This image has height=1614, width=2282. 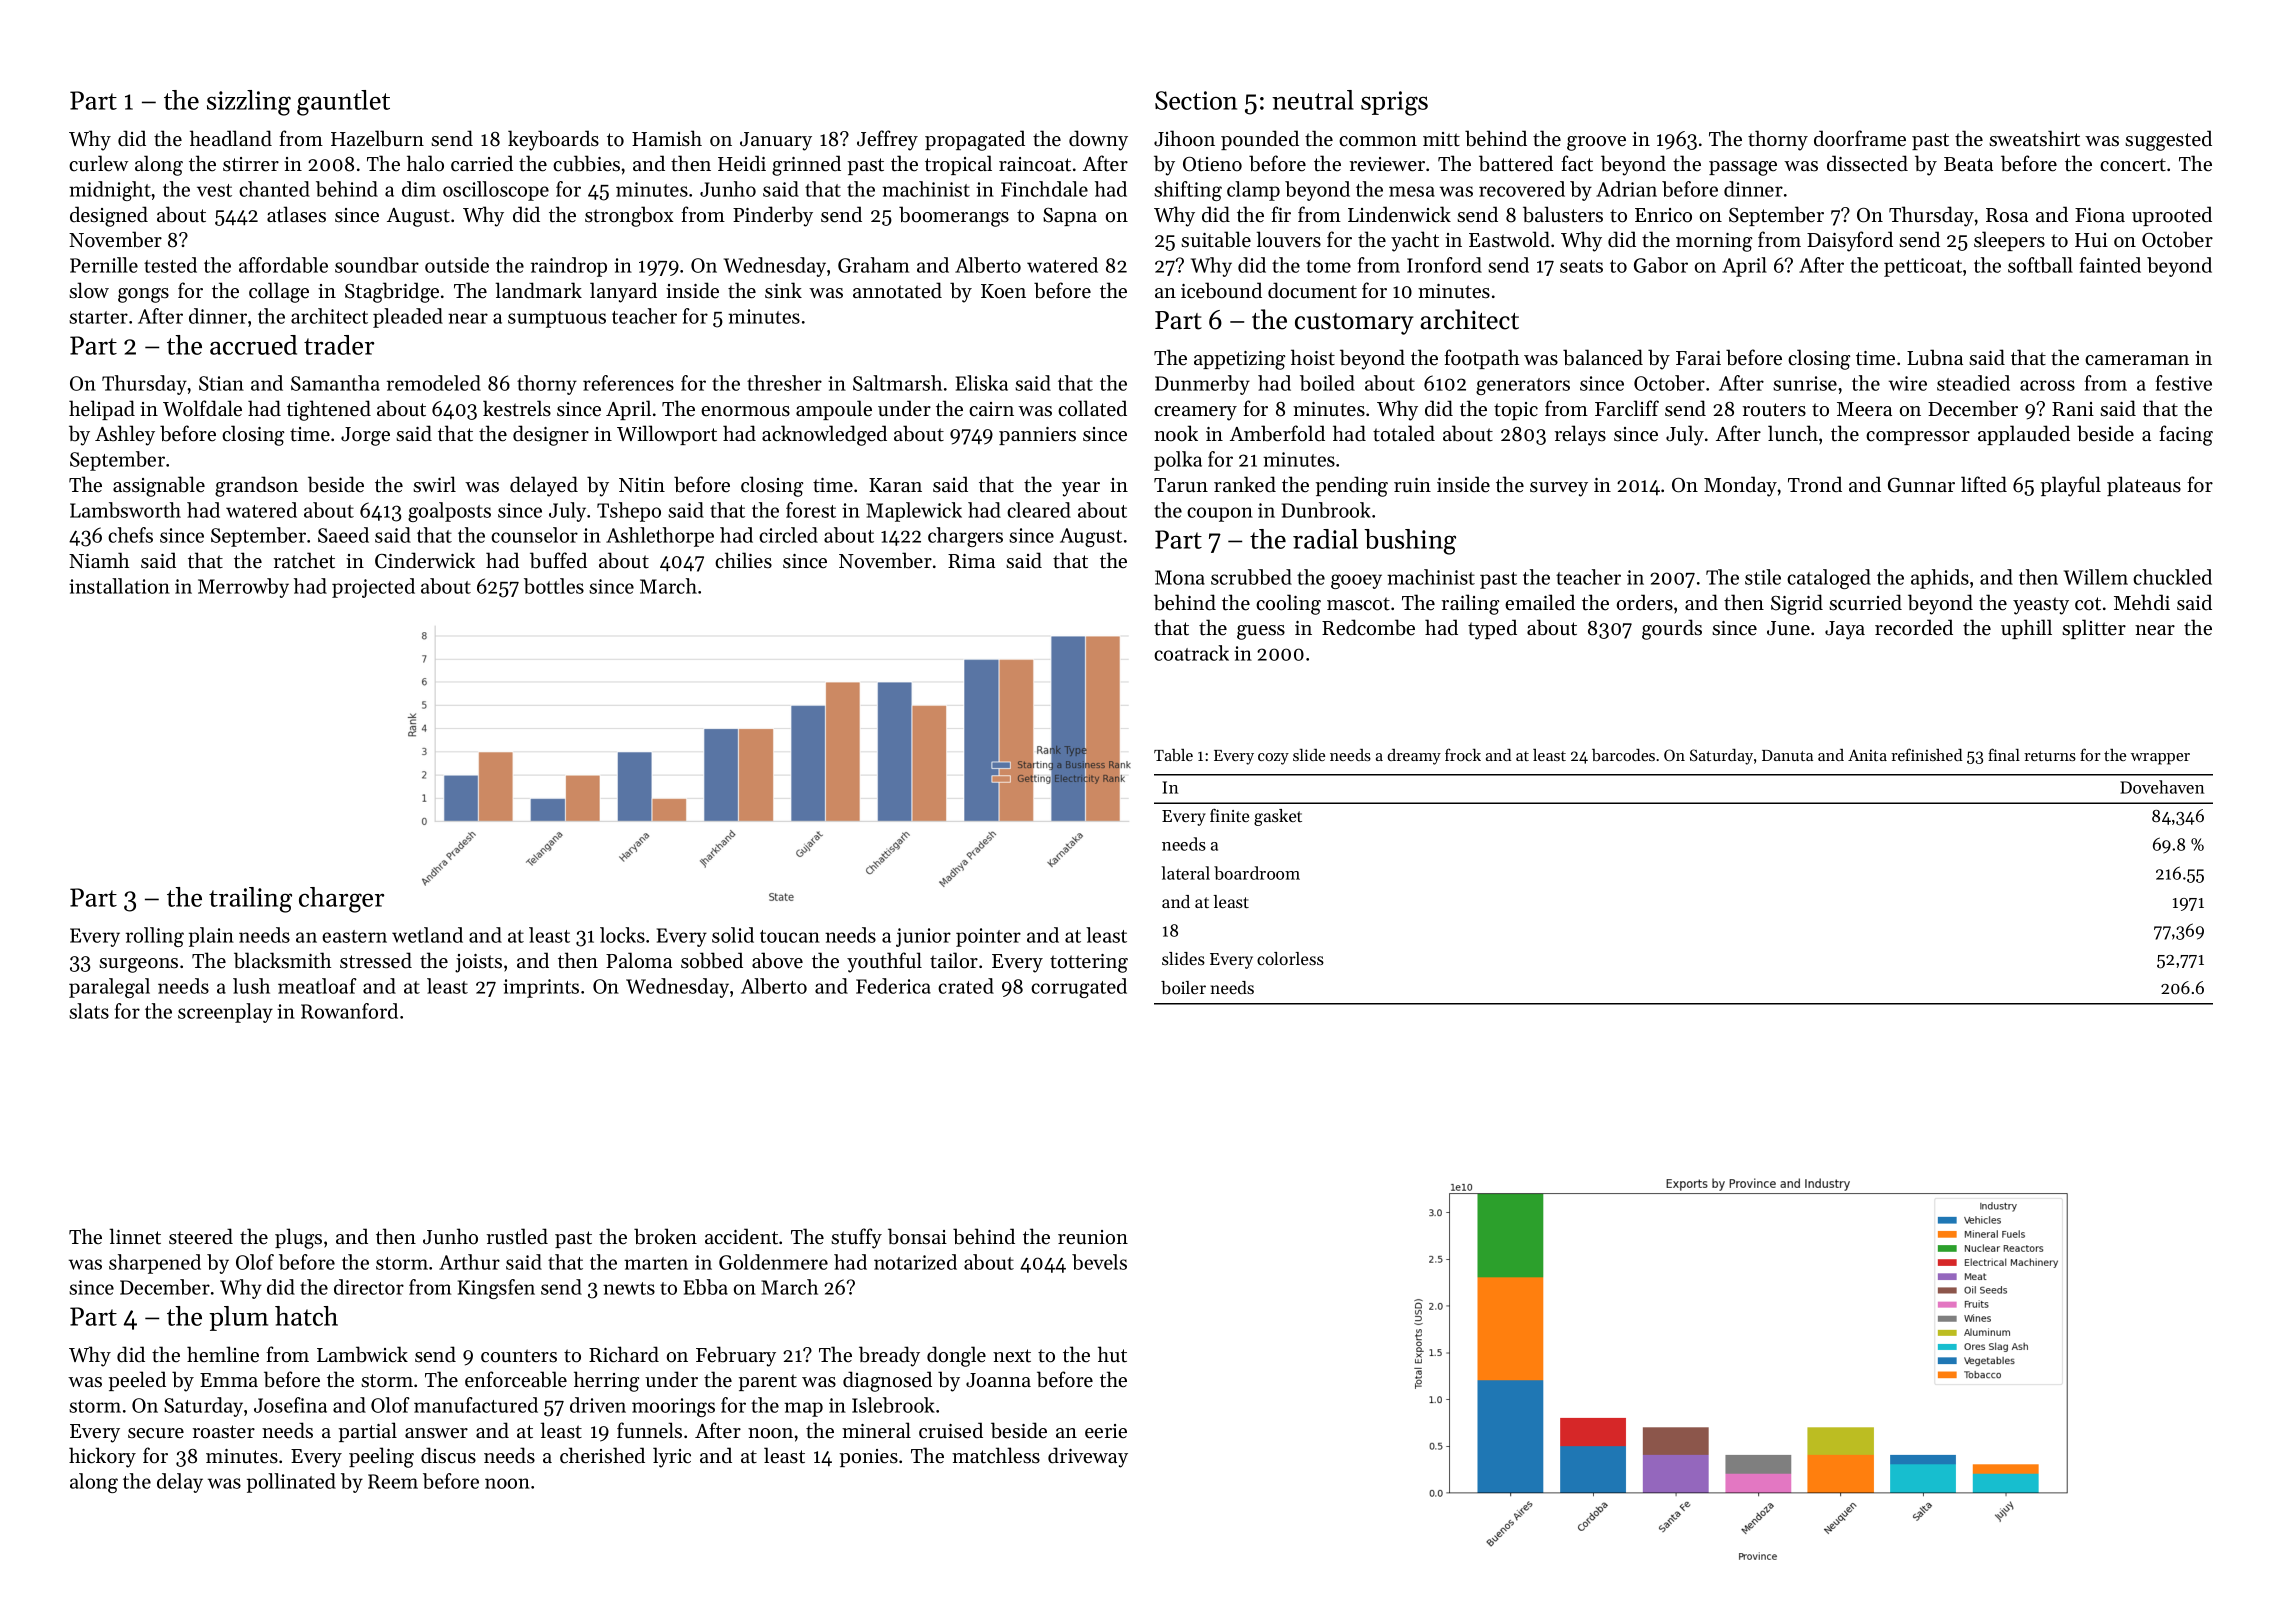 I want to click on Section, so click(x=1196, y=100).
